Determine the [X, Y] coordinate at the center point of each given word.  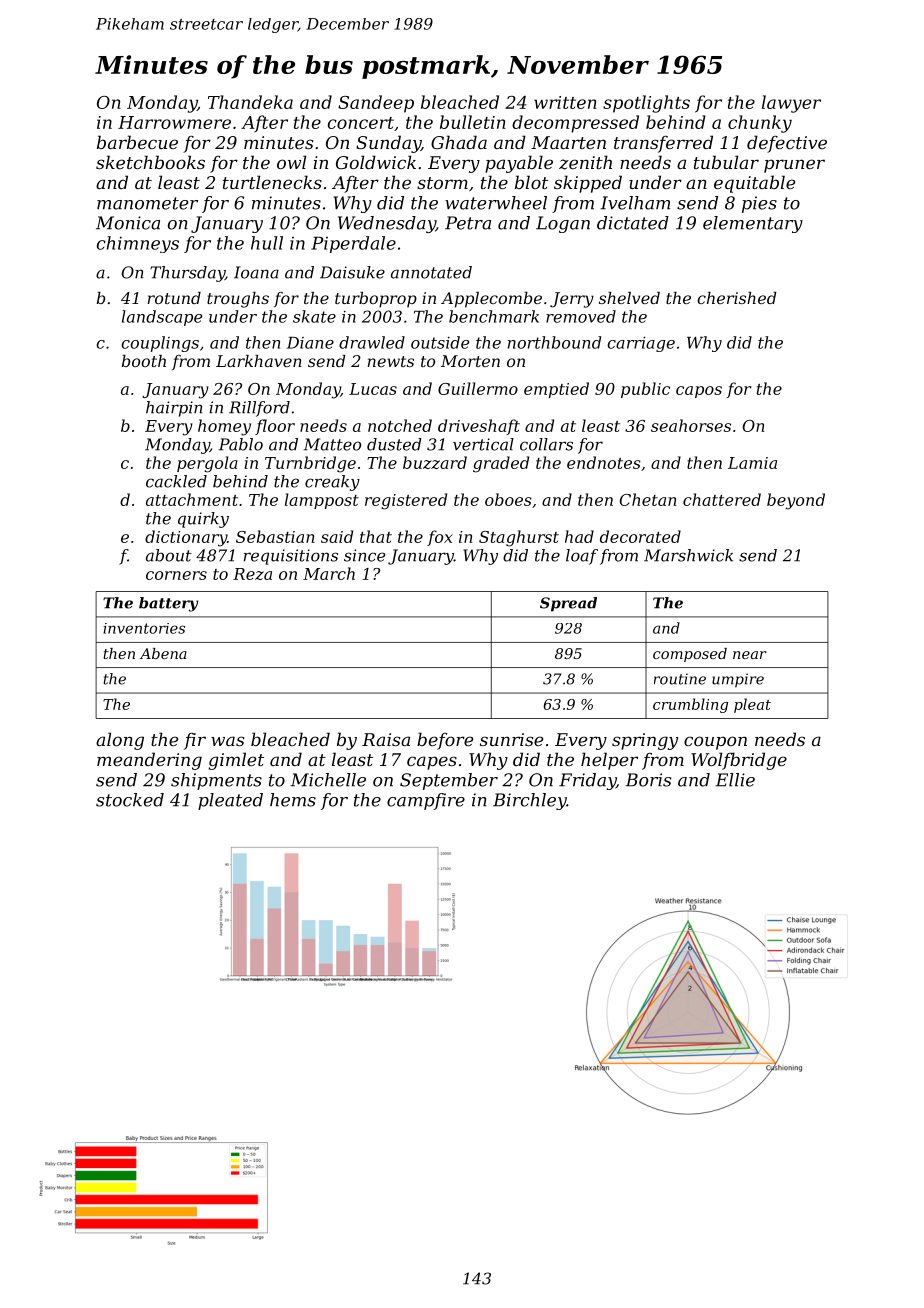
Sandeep [376, 104]
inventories [144, 628]
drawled [372, 342]
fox [440, 538]
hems [293, 800]
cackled [176, 481]
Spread [568, 604]
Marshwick [688, 555]
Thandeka [250, 102]
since [364, 555]
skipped [588, 184]
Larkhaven [259, 361]
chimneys [138, 244]
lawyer [791, 104]
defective [787, 144]
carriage [641, 344]
